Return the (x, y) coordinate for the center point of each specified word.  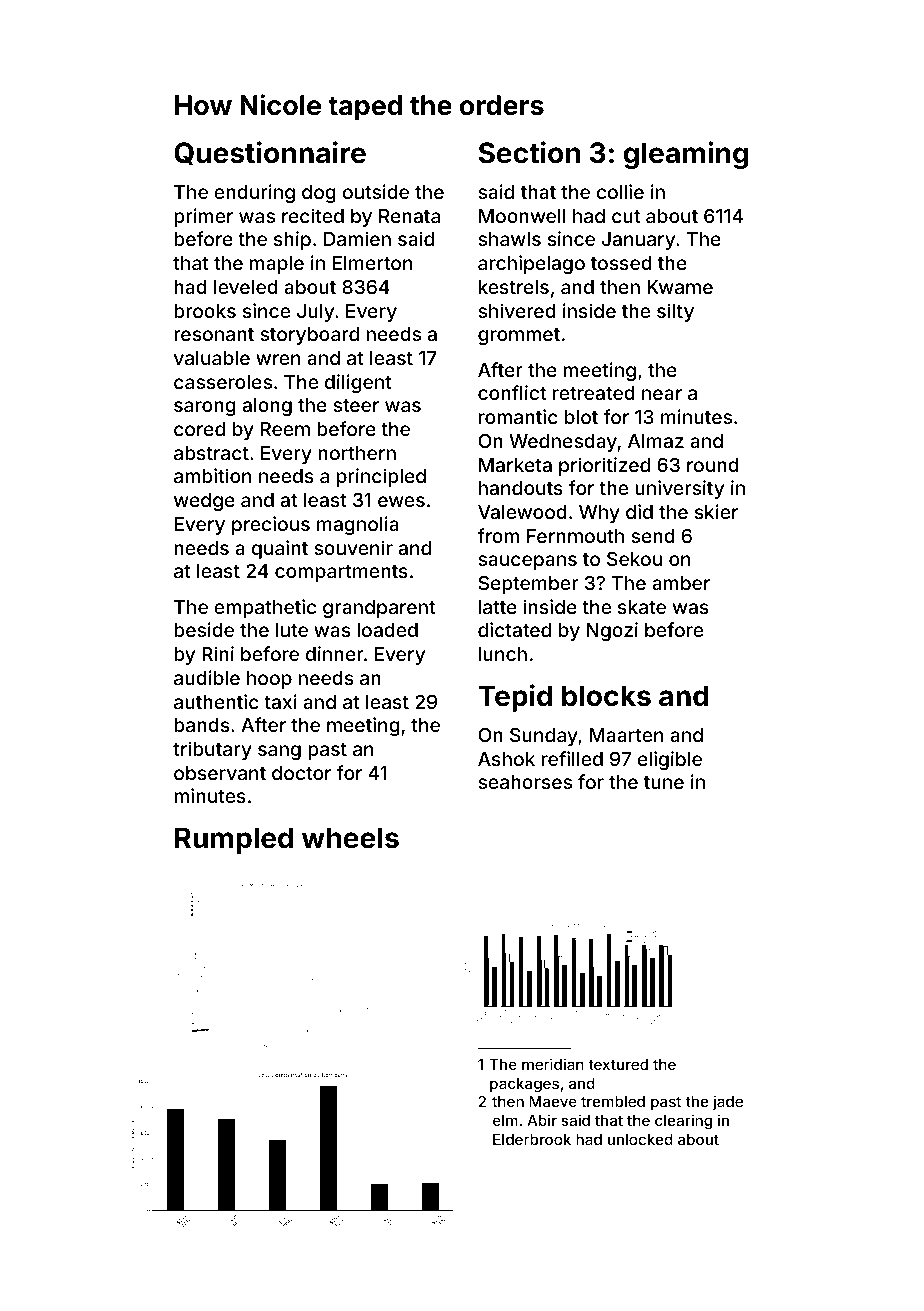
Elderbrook (532, 1139)
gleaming (686, 155)
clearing (683, 1122)
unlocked (640, 1139)
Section (529, 152)
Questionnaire (270, 153)
